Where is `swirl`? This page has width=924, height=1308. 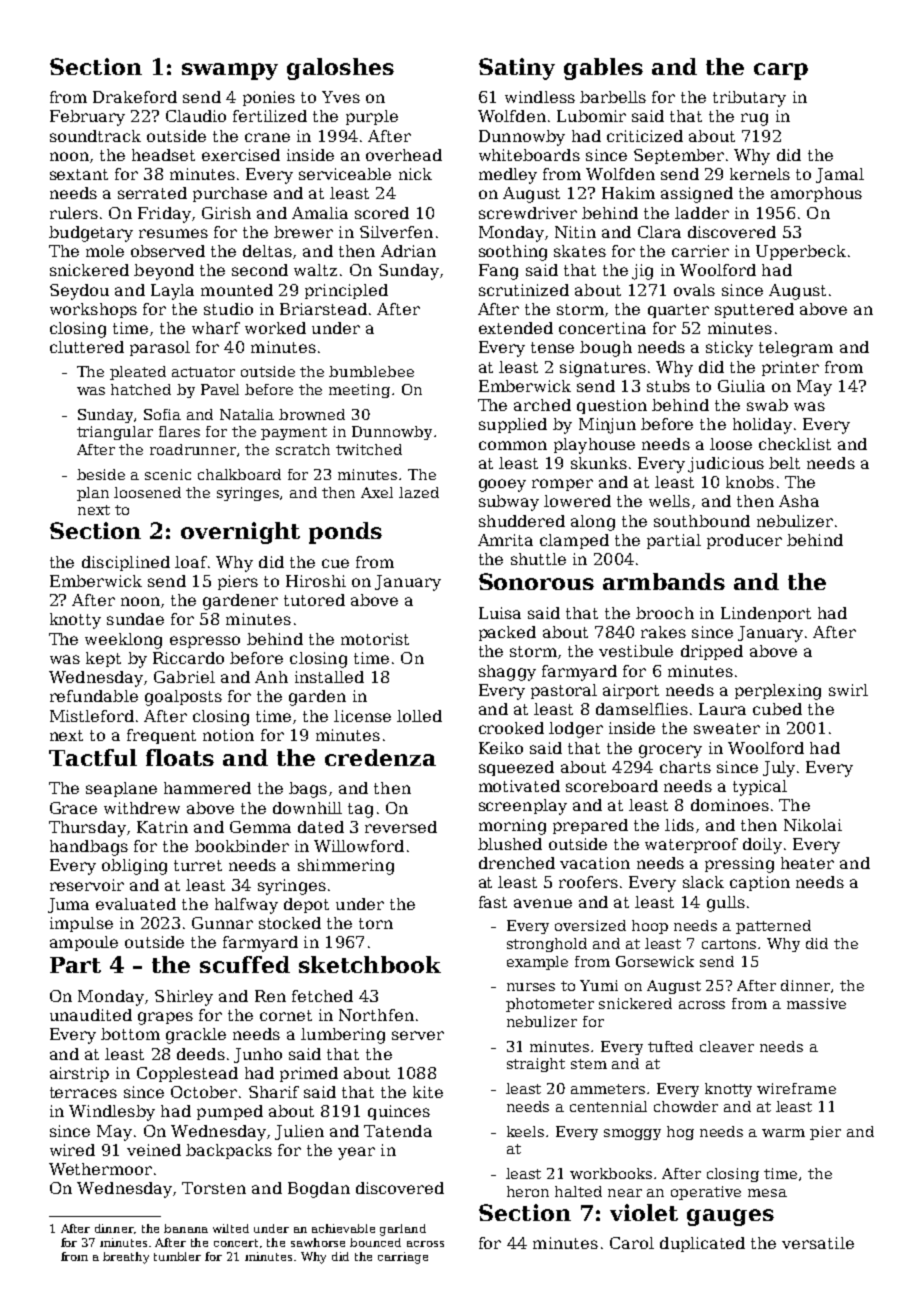 swirl is located at coordinates (848, 690).
